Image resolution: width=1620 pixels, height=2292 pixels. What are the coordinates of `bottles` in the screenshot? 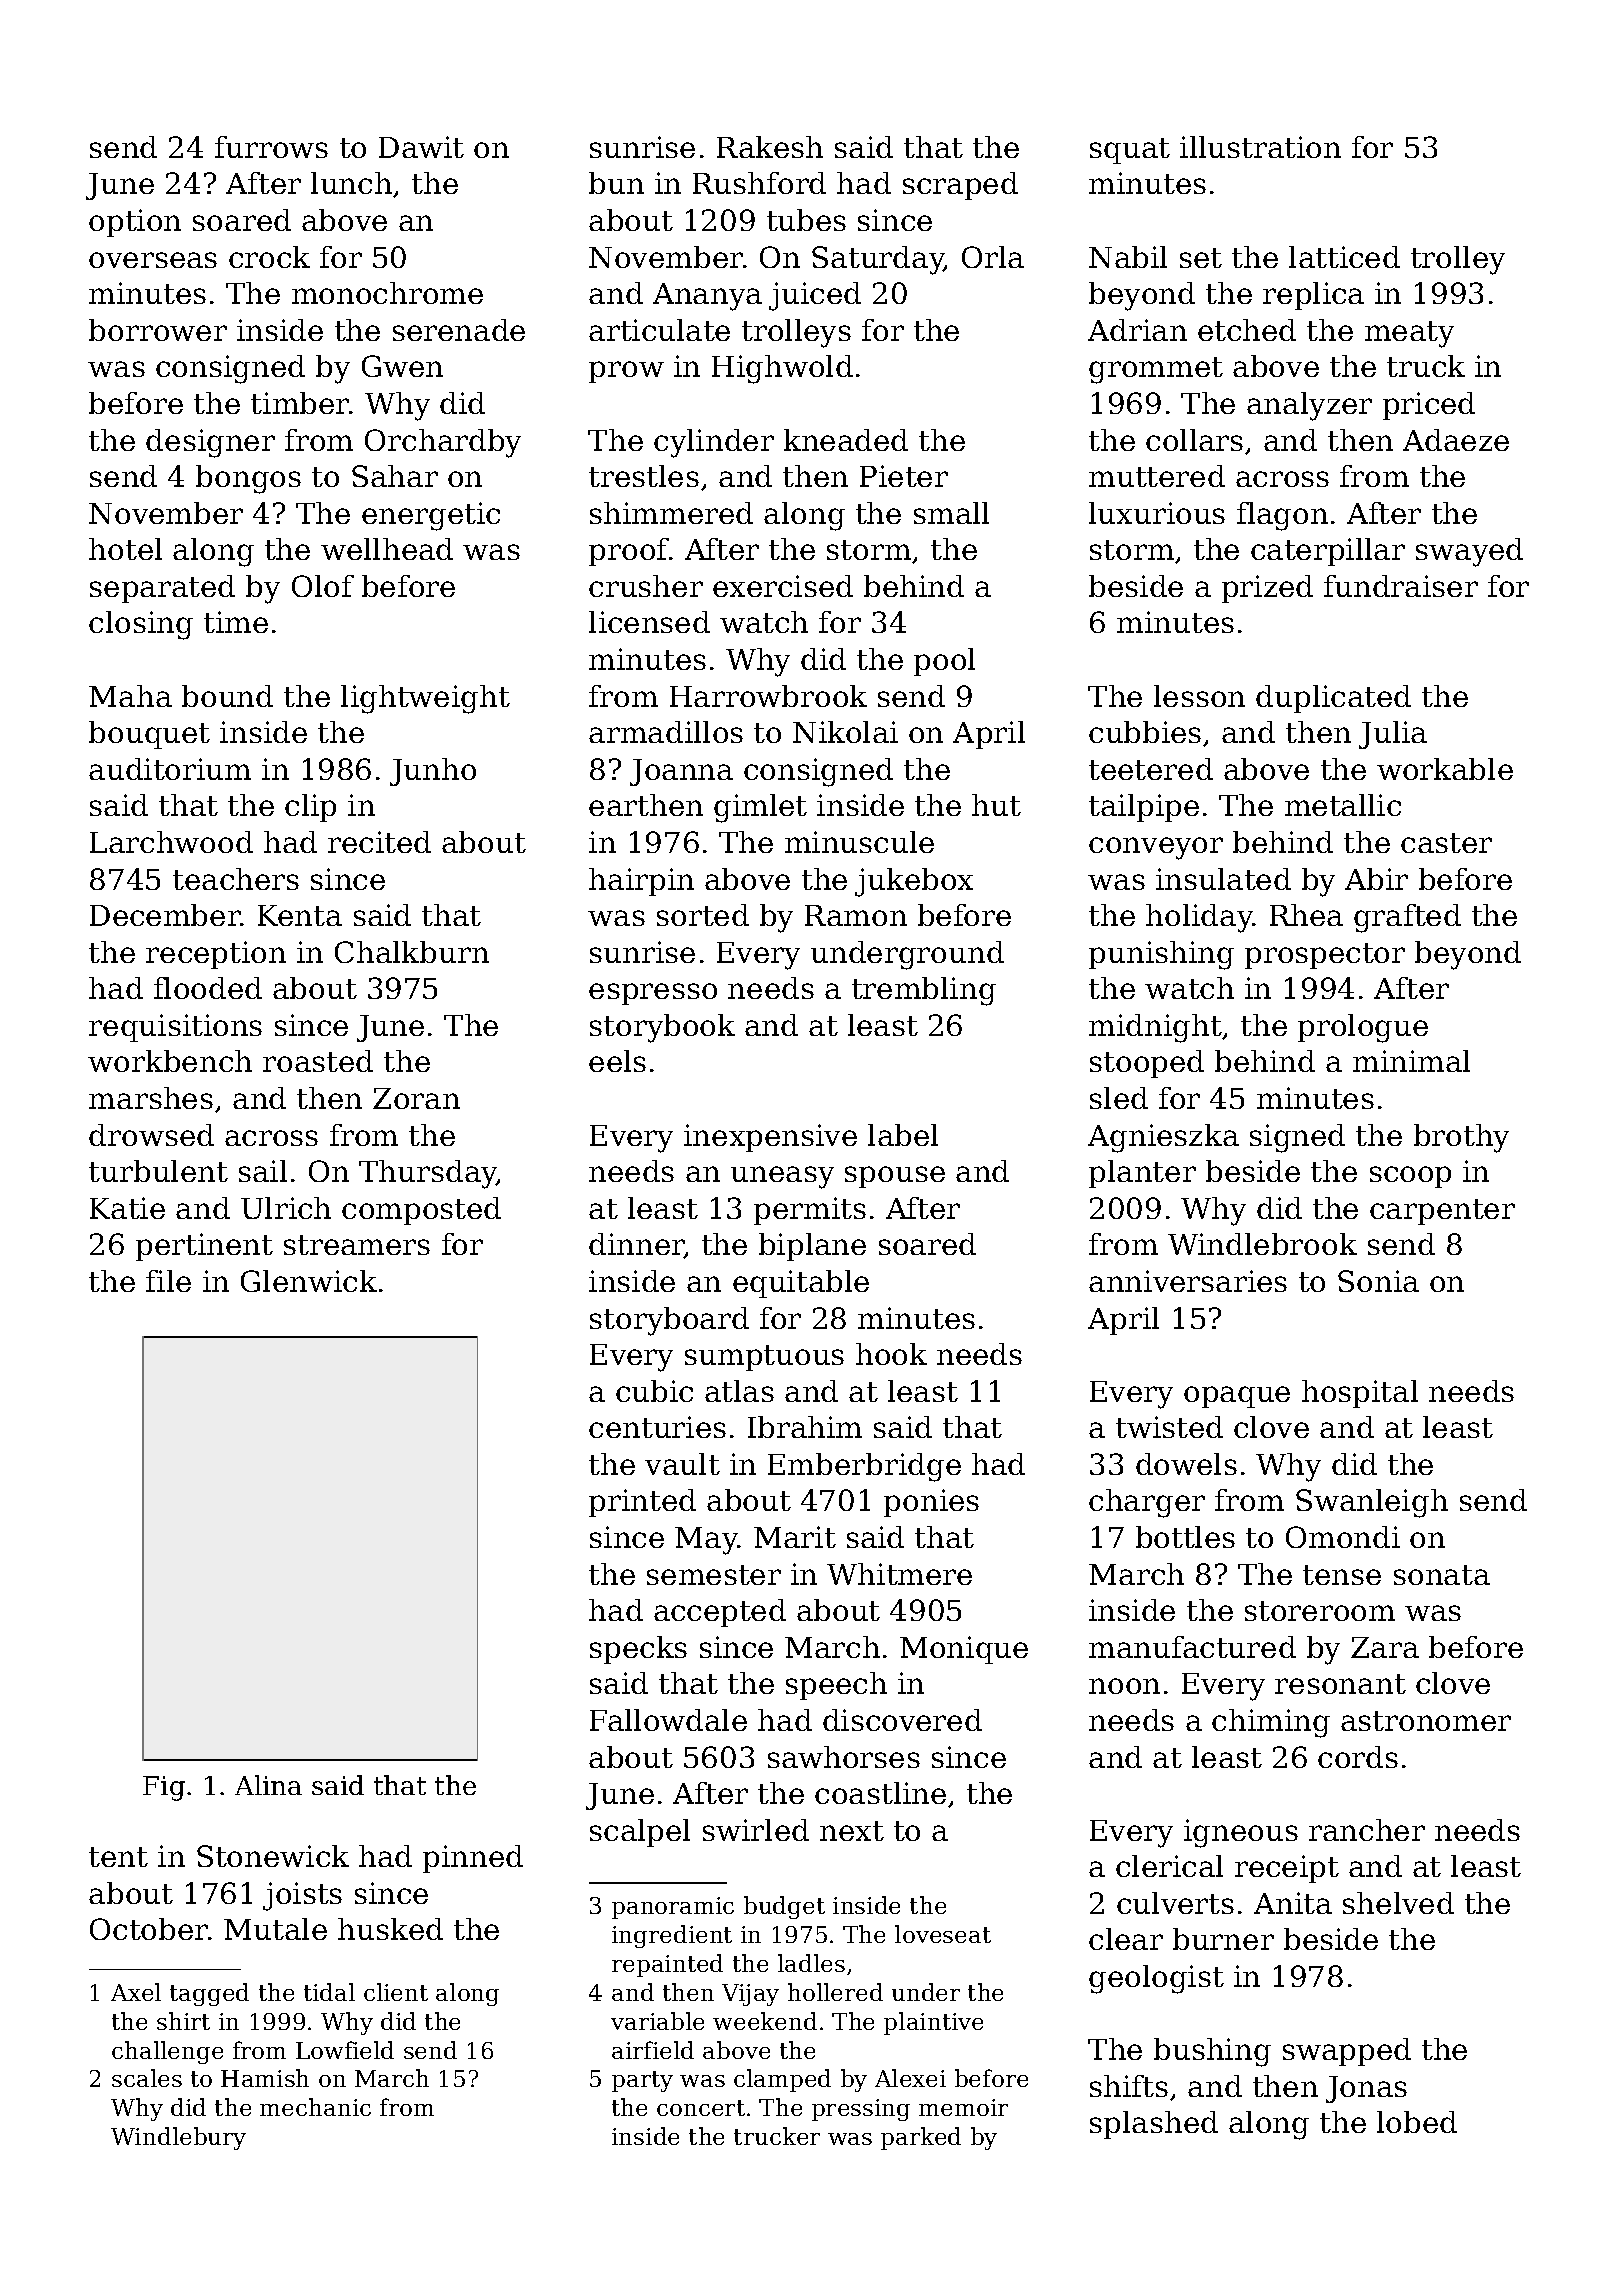 It's located at (1185, 1537).
